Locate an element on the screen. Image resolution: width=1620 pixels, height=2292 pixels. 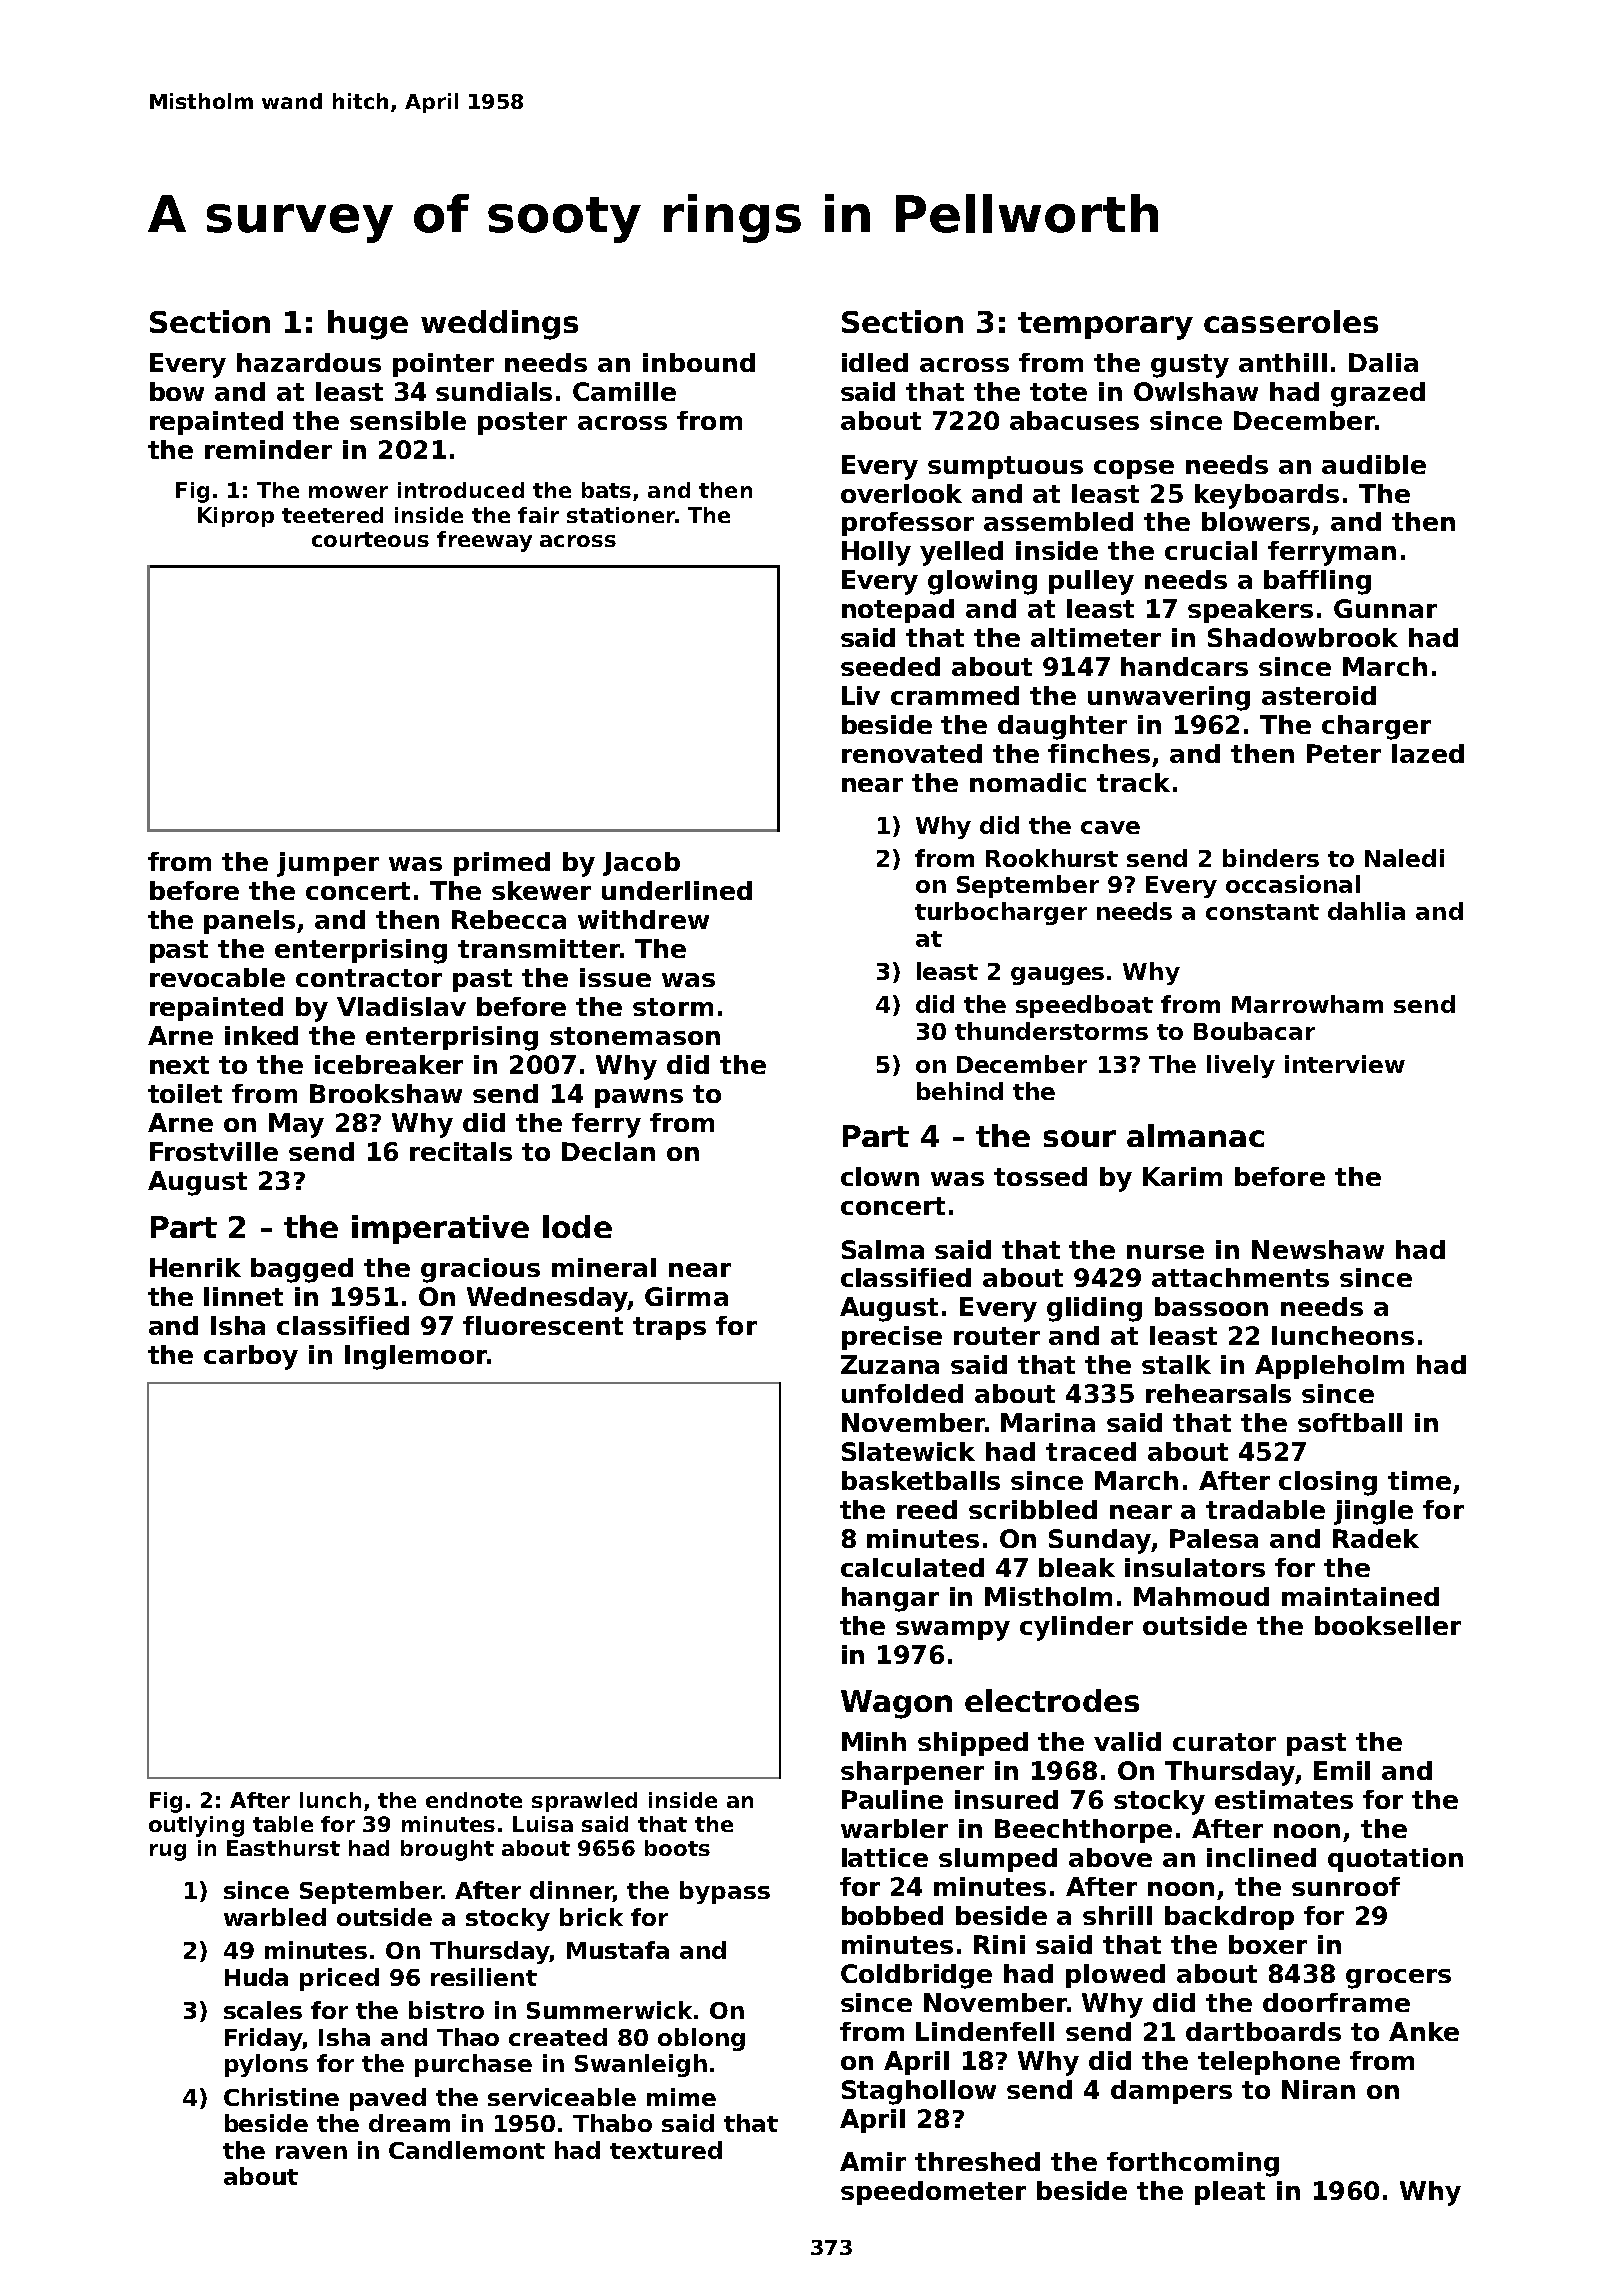
raven is located at coordinates (311, 2152).
